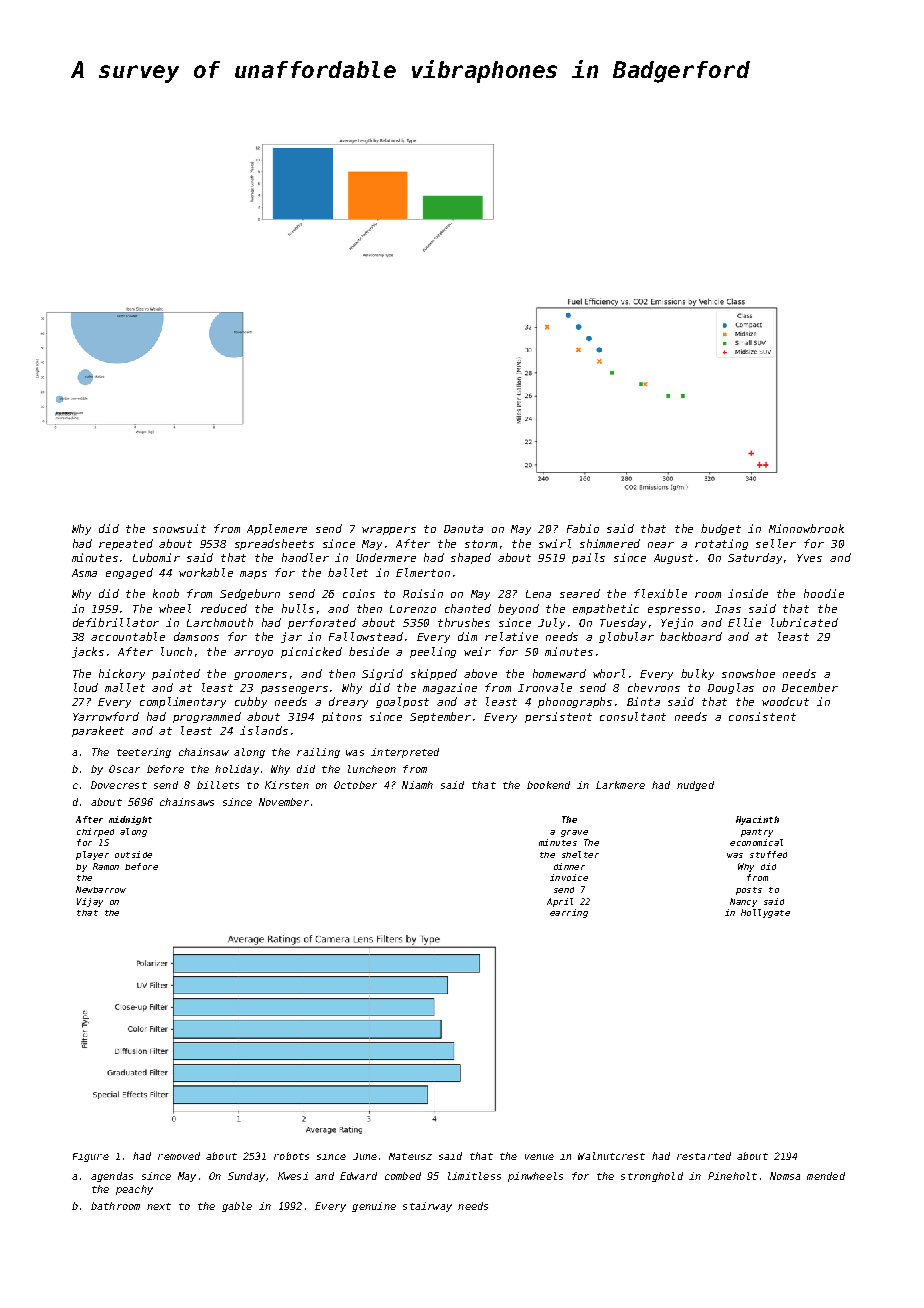 This image has height=1308, width=924. I want to click on Hollygate, so click(765, 913).
